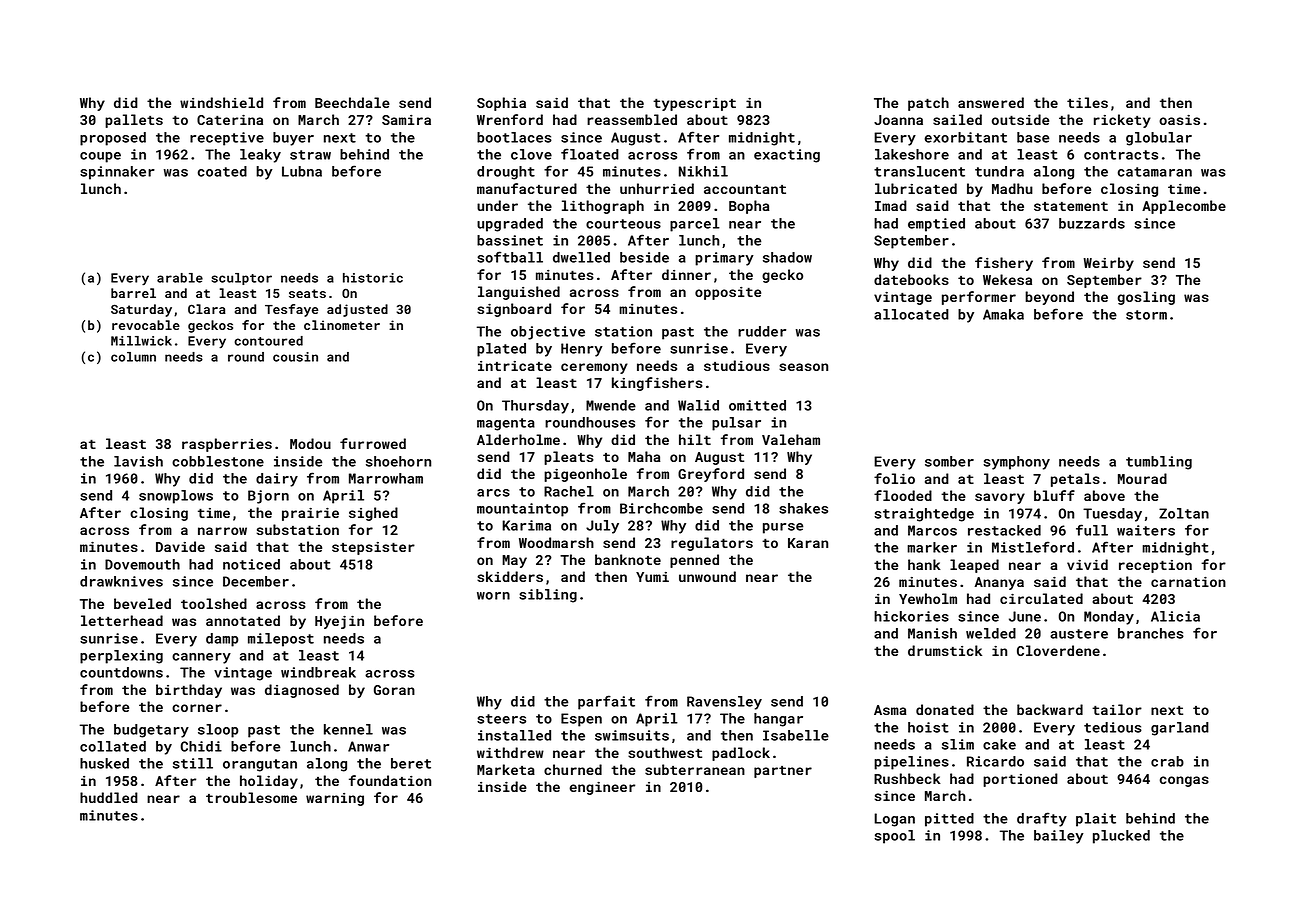  Describe the element at coordinates (548, 333) in the page. I see `objective` at that location.
